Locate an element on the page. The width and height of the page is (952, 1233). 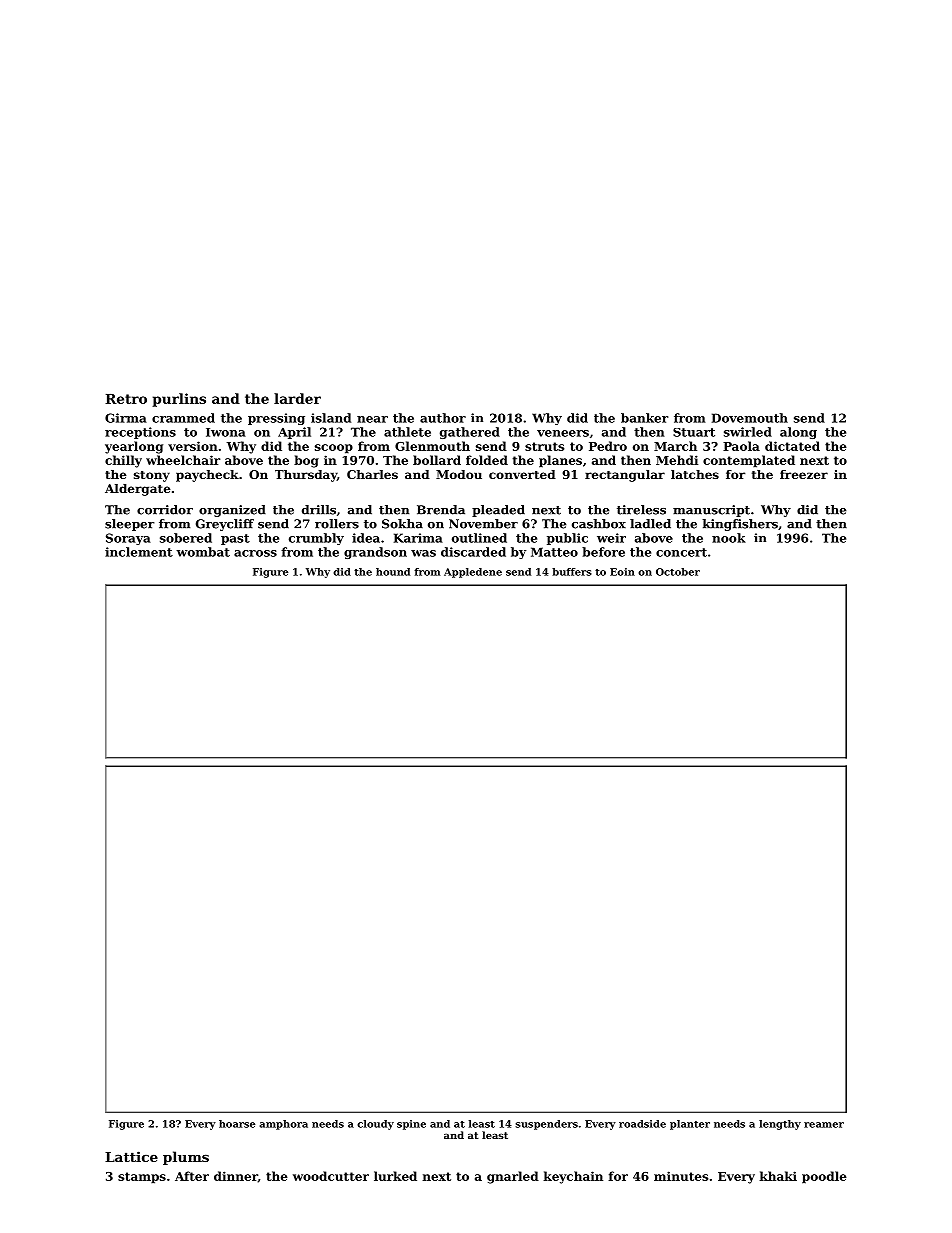
spine is located at coordinates (411, 1125).
